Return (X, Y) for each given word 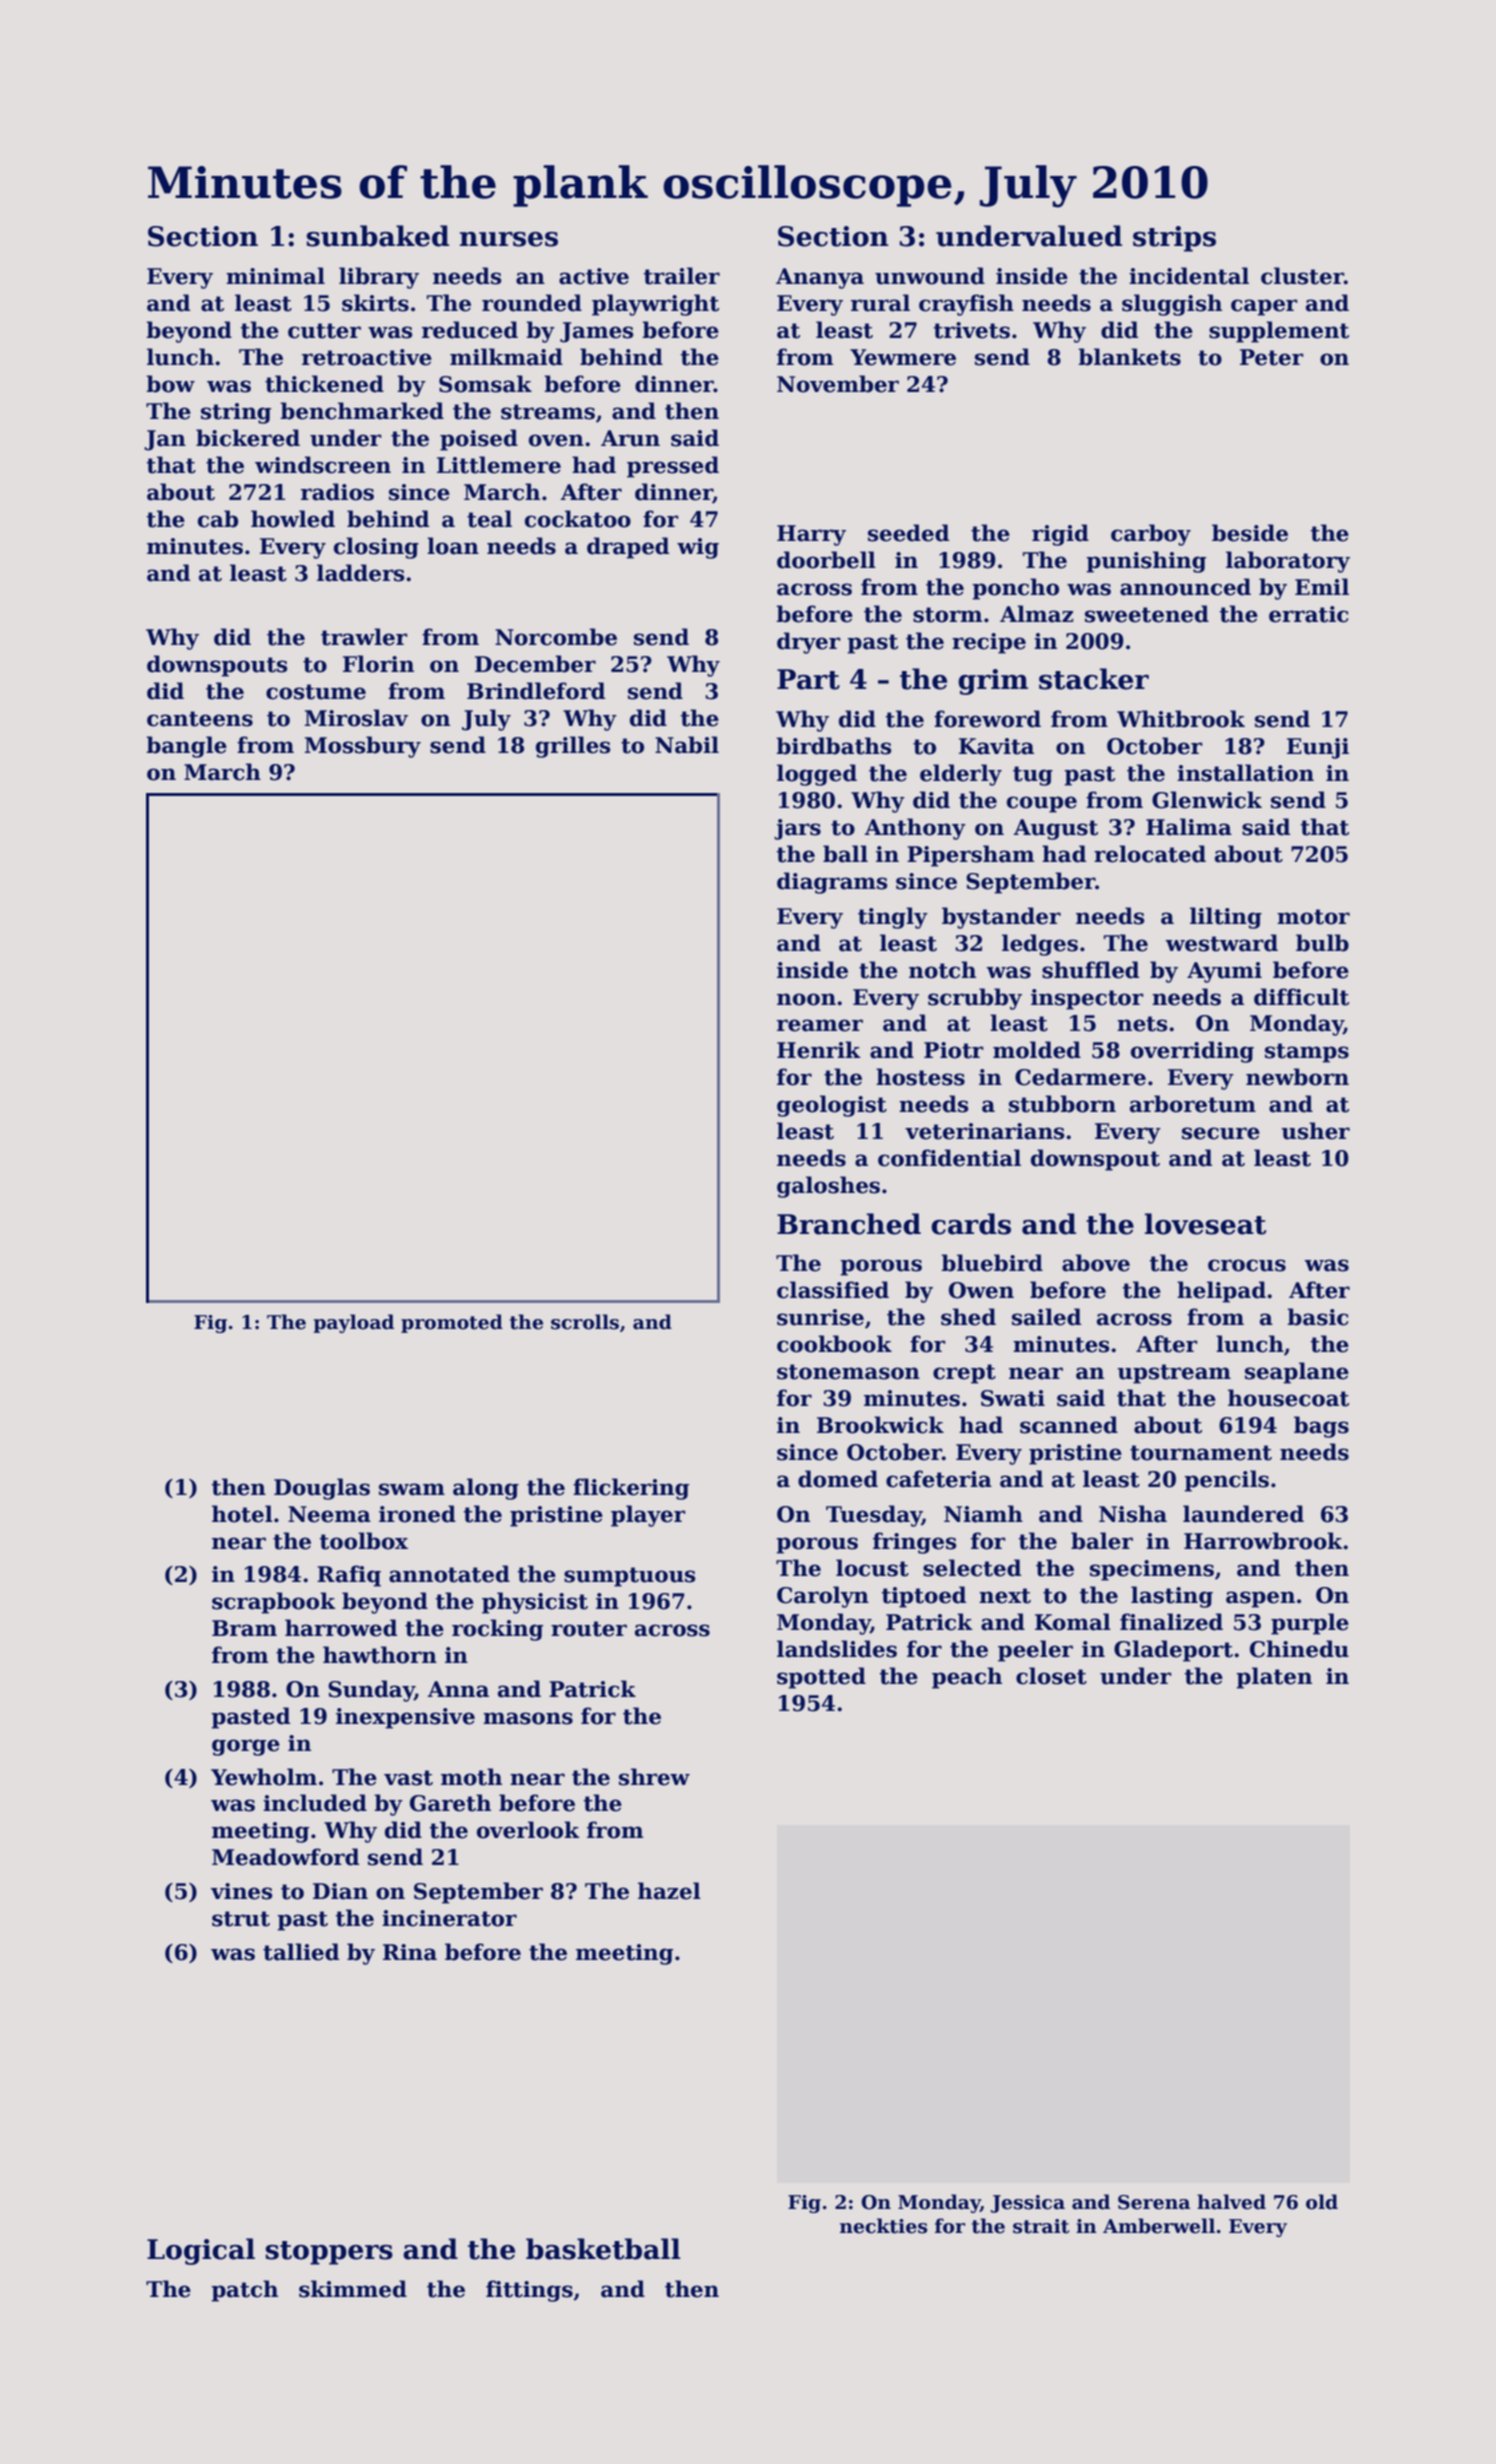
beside (1250, 533)
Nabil (687, 745)
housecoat (1288, 1398)
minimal (275, 276)
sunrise (820, 1317)
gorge (246, 1747)
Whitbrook (1181, 719)
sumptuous (629, 1577)
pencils (1226, 1481)
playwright (655, 305)
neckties (883, 2226)
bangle (186, 747)
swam (412, 1489)
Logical (201, 2251)
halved (1231, 2202)
